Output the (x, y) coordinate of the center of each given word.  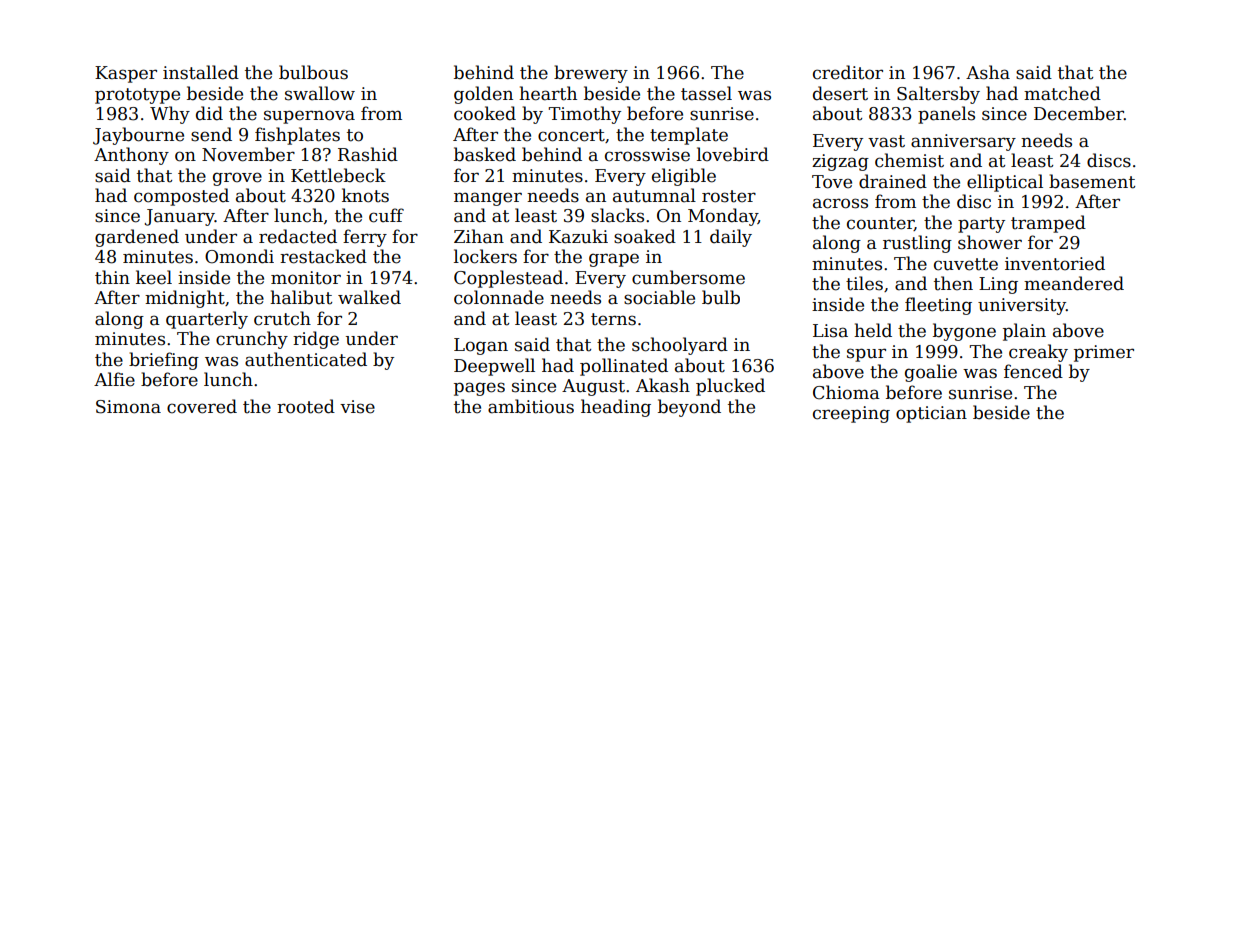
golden (483, 95)
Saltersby (938, 95)
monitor (306, 278)
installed (201, 72)
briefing (164, 361)
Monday (723, 217)
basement (1092, 181)
